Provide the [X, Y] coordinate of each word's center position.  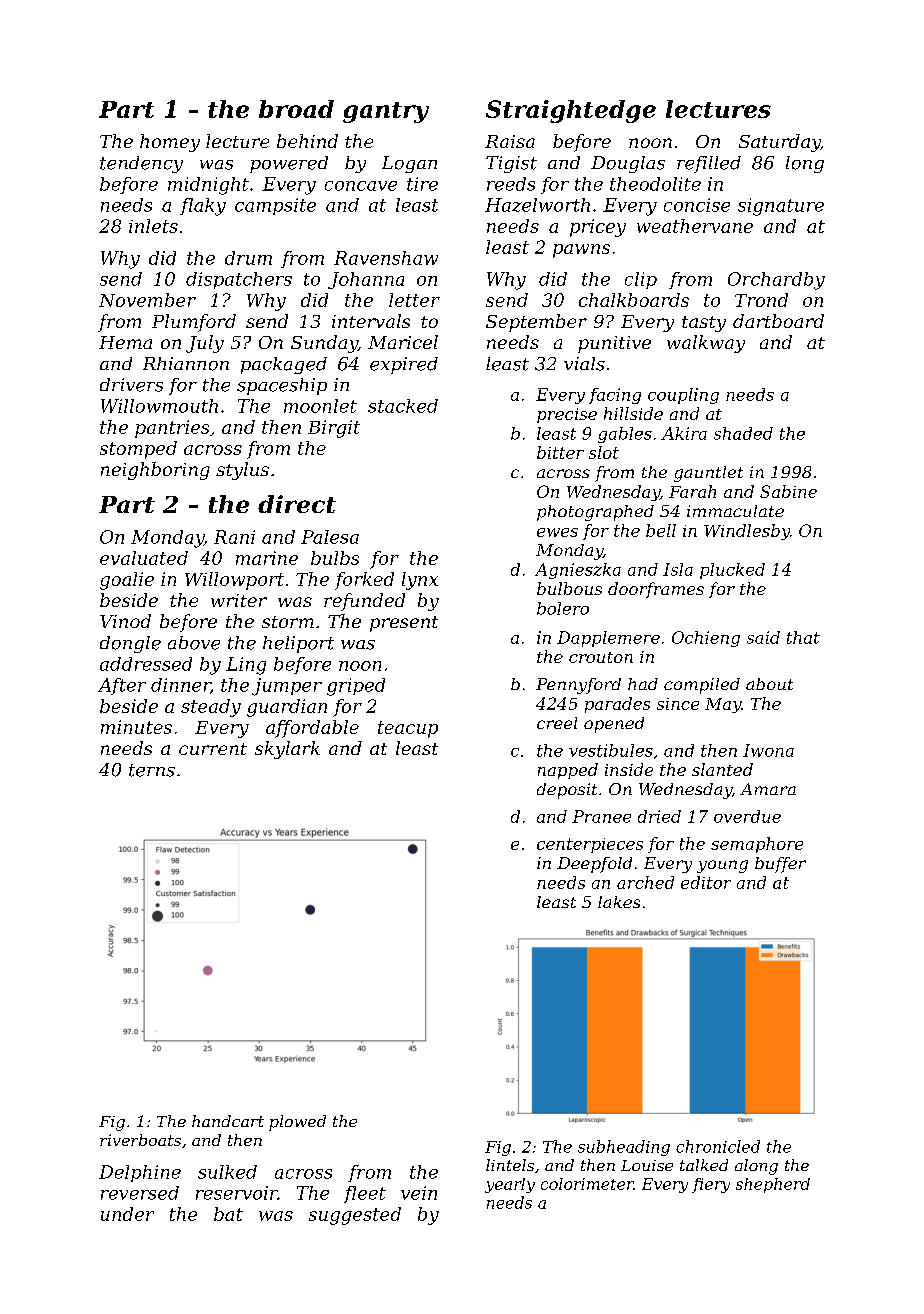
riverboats [140, 1140]
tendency [141, 164]
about [769, 684]
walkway [706, 344]
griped [356, 687]
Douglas [628, 164]
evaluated [144, 558]
